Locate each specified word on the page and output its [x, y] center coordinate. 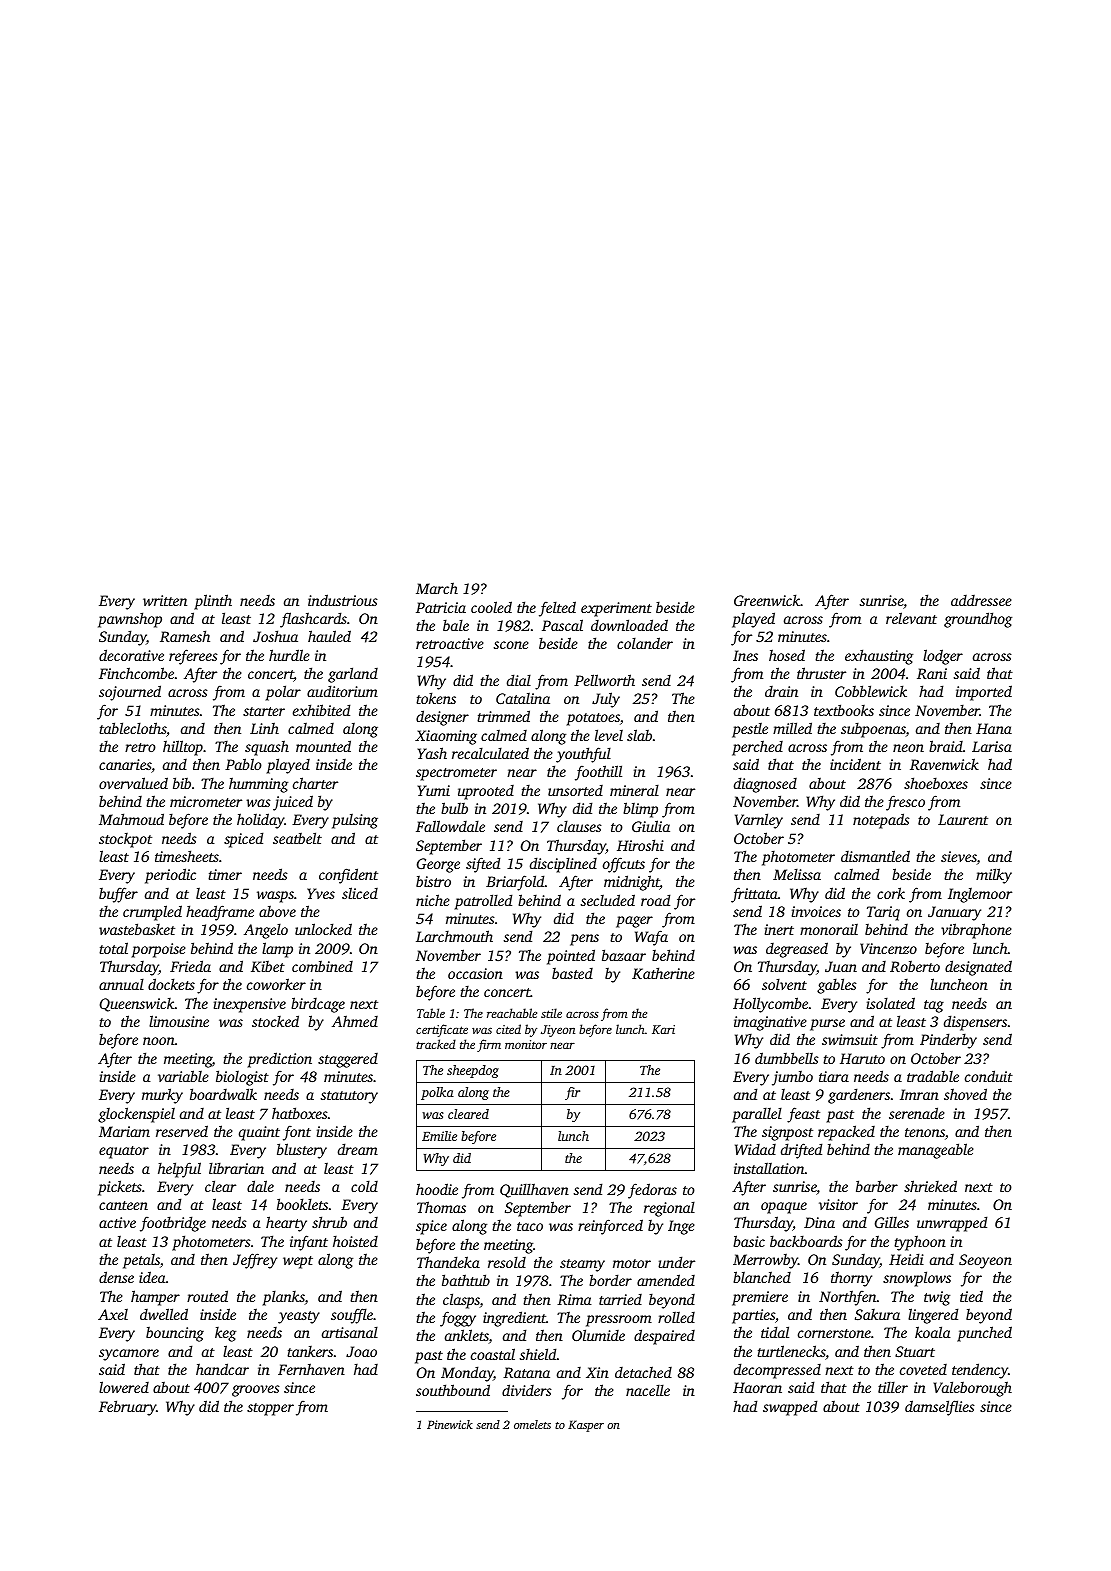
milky [994, 876]
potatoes [593, 719]
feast [803, 1115]
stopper [270, 1409]
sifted [483, 865]
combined [322, 966]
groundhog [978, 620]
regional [669, 1209]
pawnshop [130, 620]
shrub [329, 1222]
